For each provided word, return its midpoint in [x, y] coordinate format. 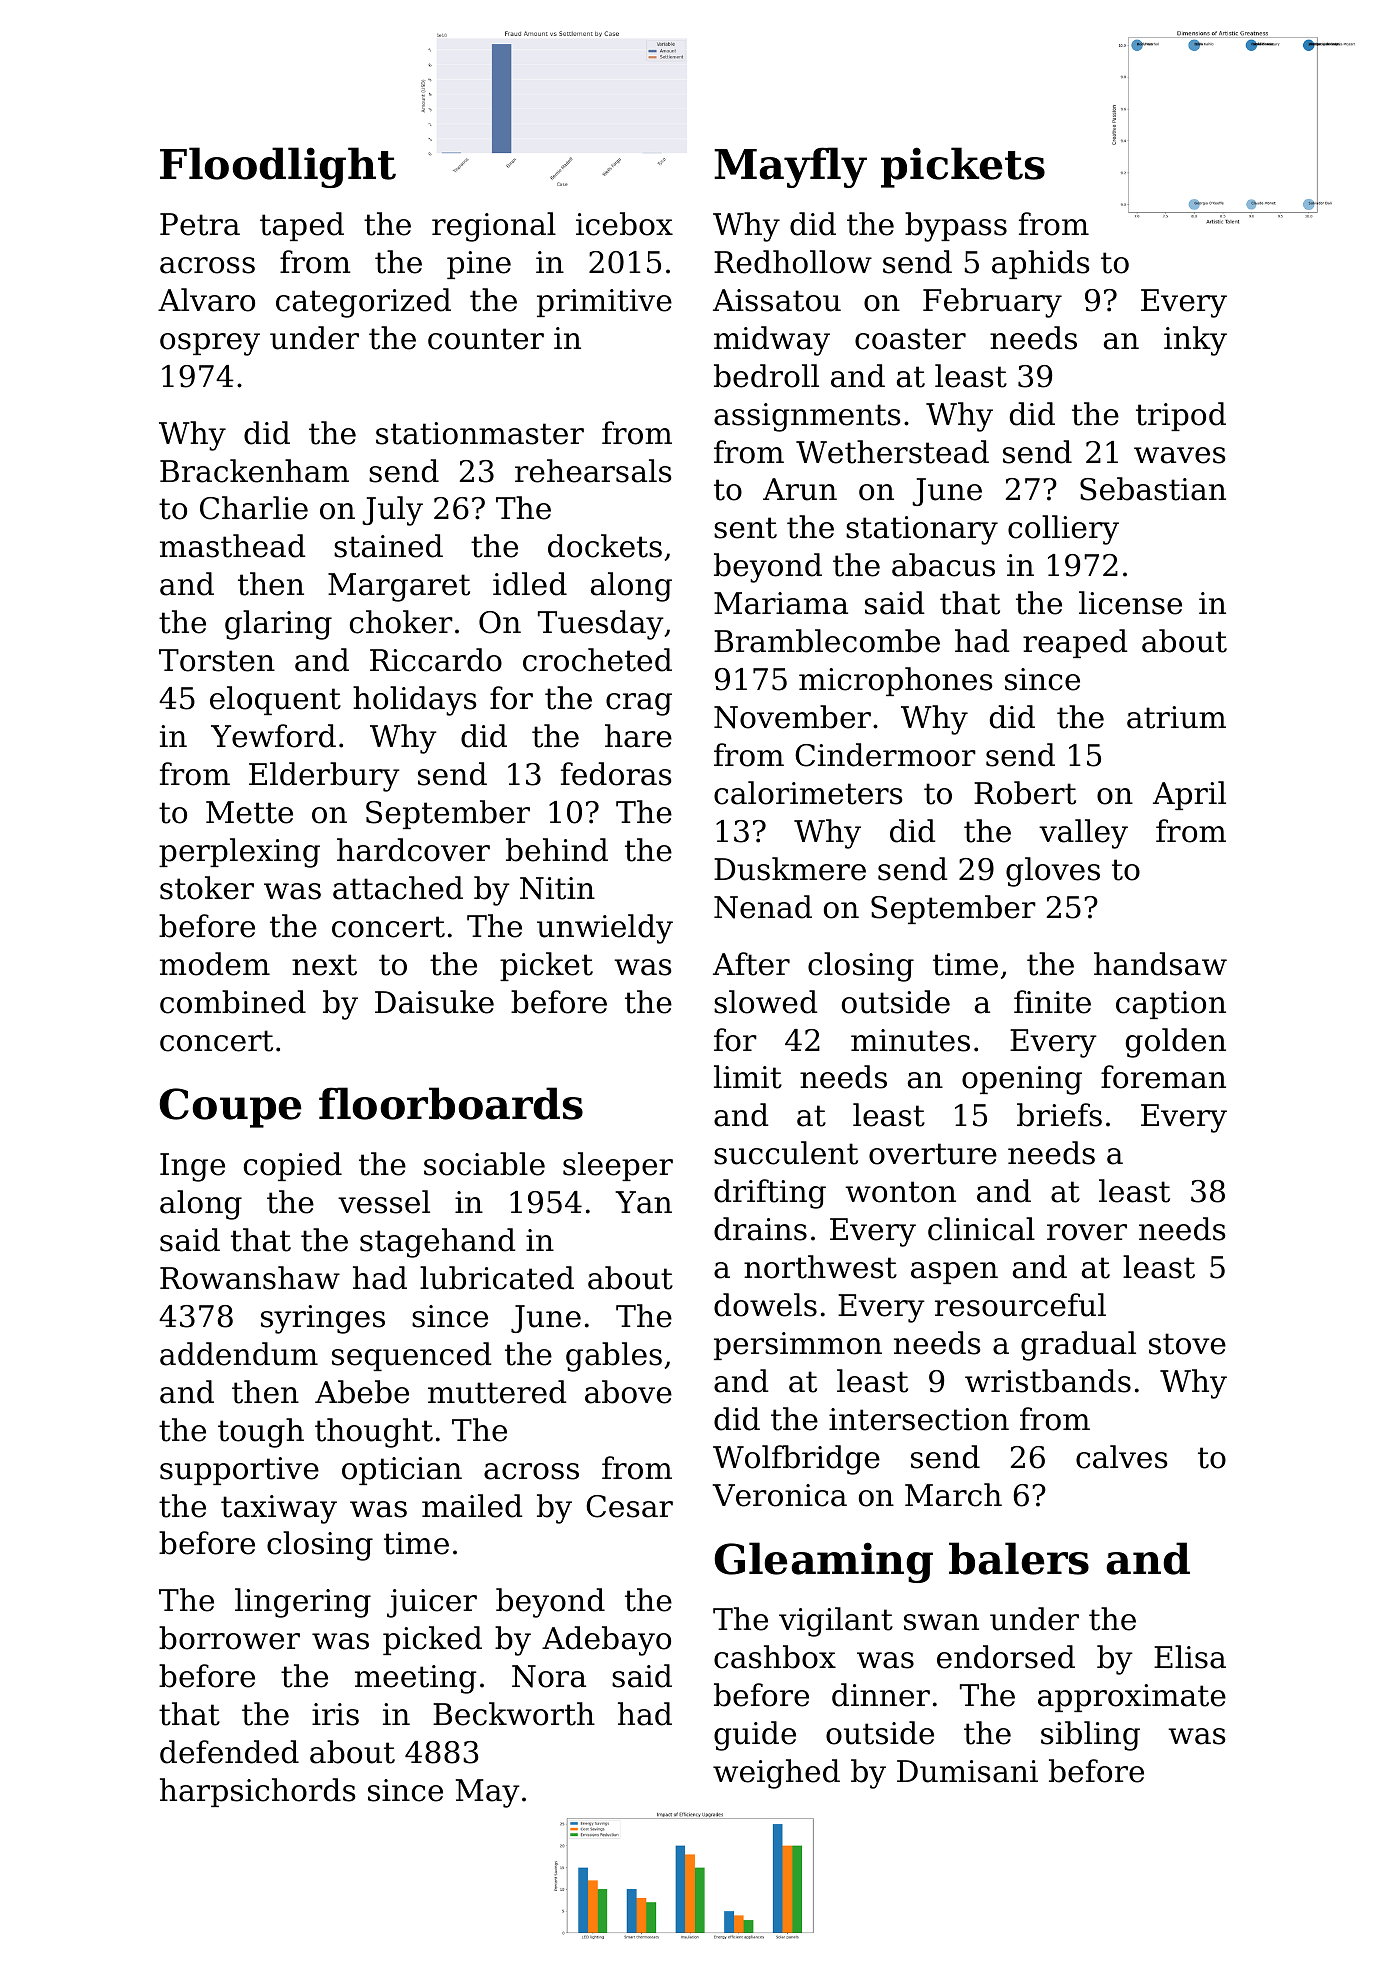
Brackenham [254, 471]
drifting [770, 1194]
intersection [919, 1419]
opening [1022, 1080]
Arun [800, 489]
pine [479, 265]
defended [229, 1752]
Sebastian [1153, 489]
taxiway [279, 1509]
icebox [624, 224]
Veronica [780, 1495]
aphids [1041, 264]
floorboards [451, 1103]
